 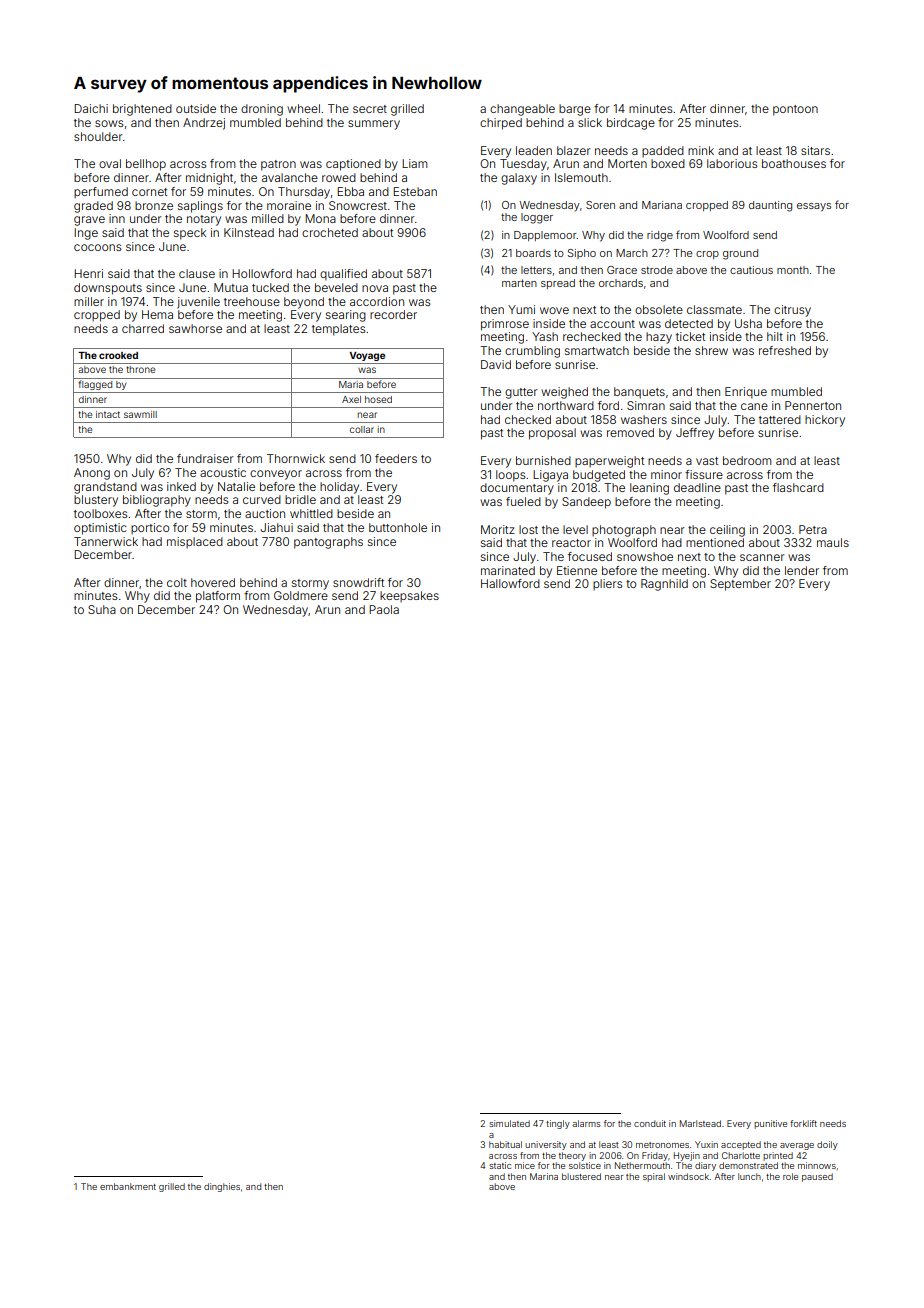 I want to click on simulated, so click(x=509, y=1123).
